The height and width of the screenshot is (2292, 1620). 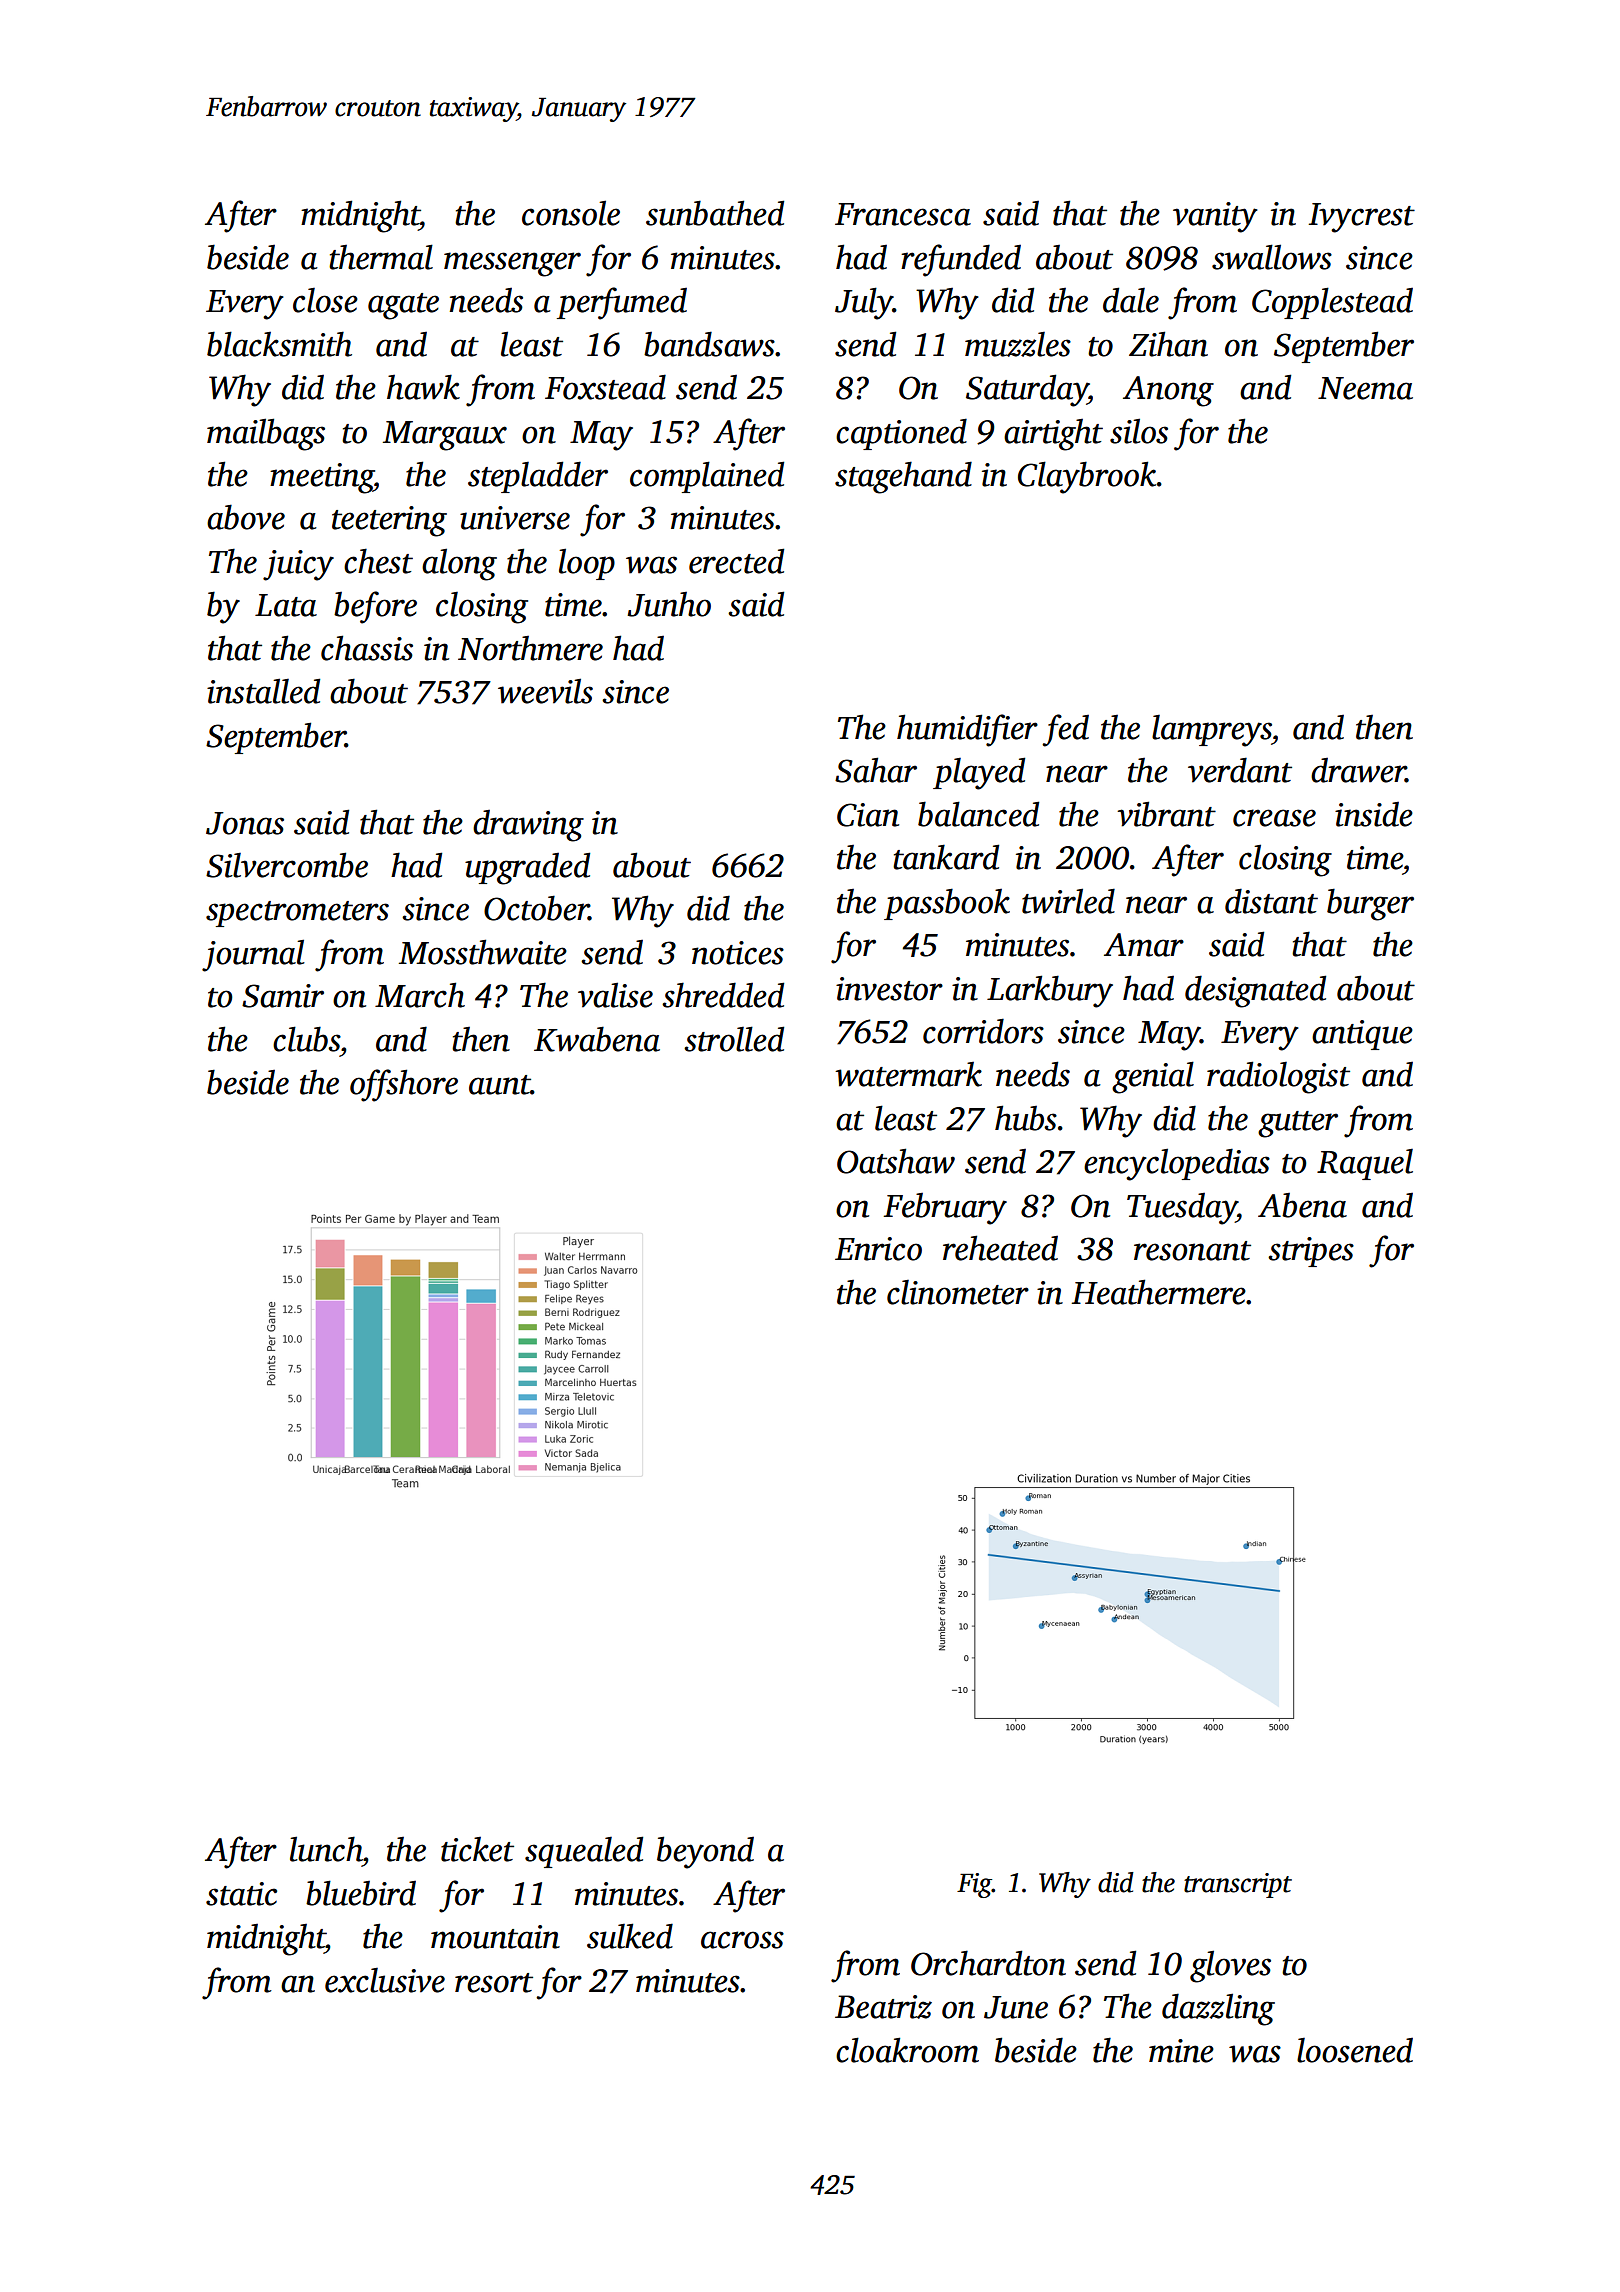 What do you see at coordinates (306, 1039) in the screenshot?
I see `clubs` at bounding box center [306, 1039].
